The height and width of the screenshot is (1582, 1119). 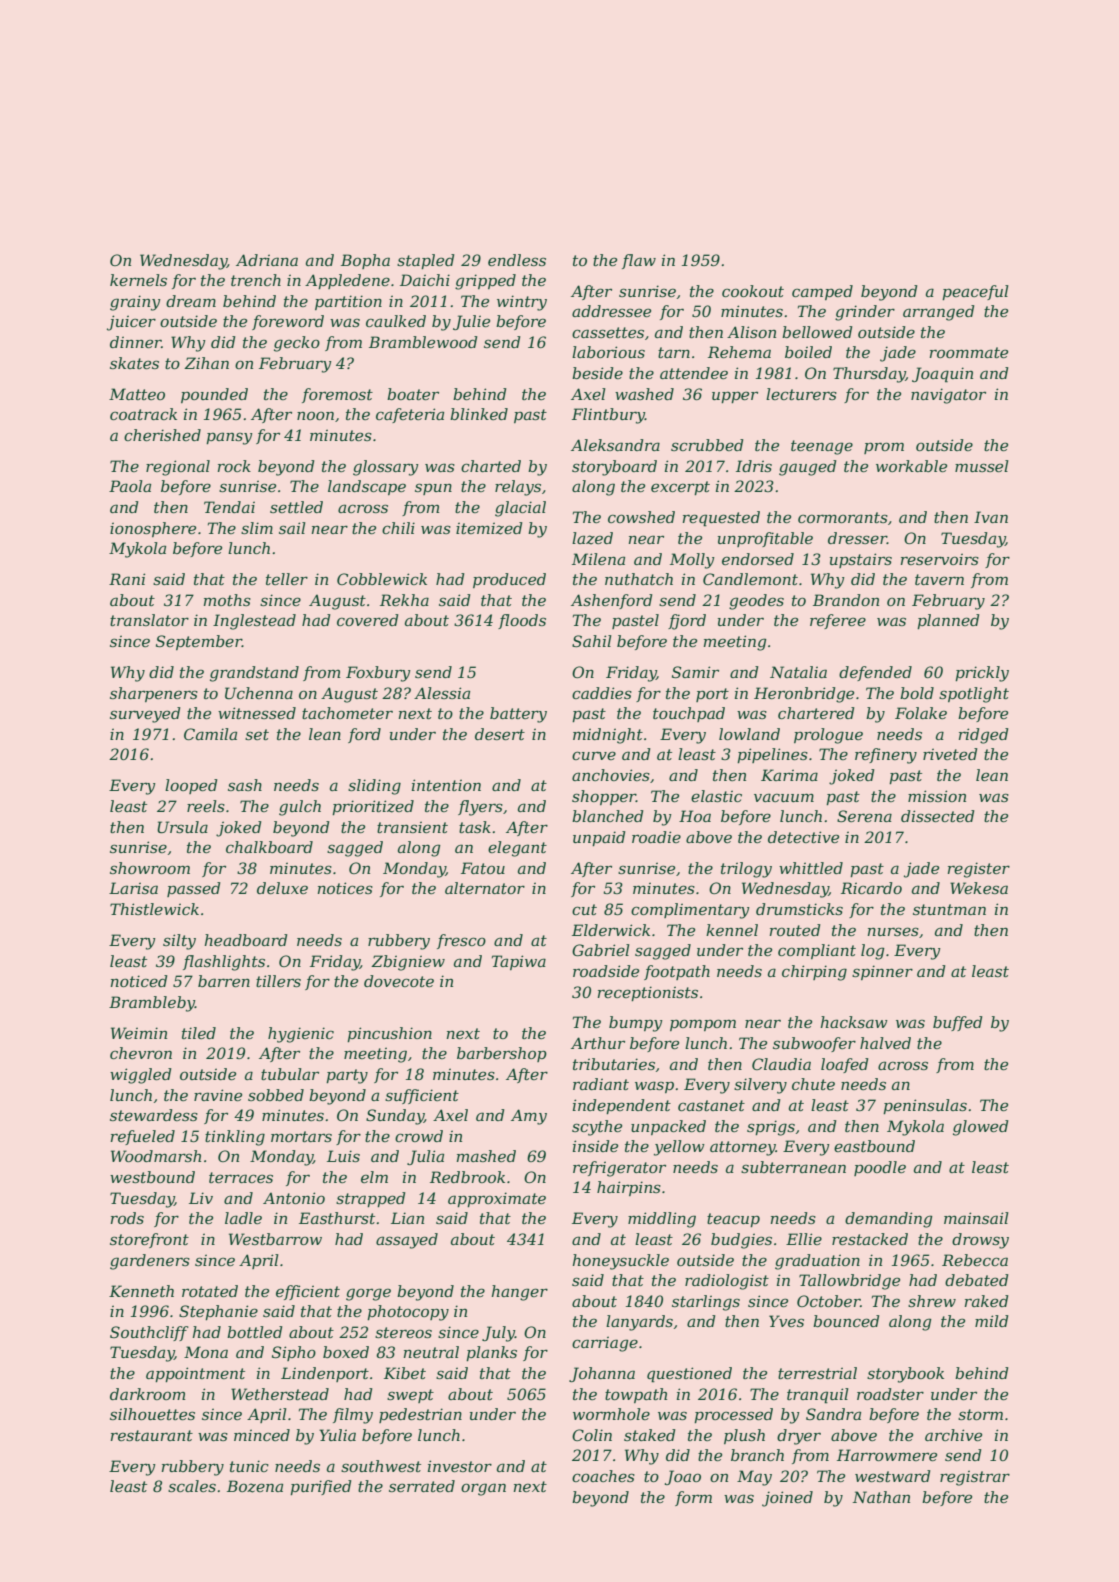 What do you see at coordinates (882, 972) in the screenshot?
I see `spinner` at bounding box center [882, 972].
